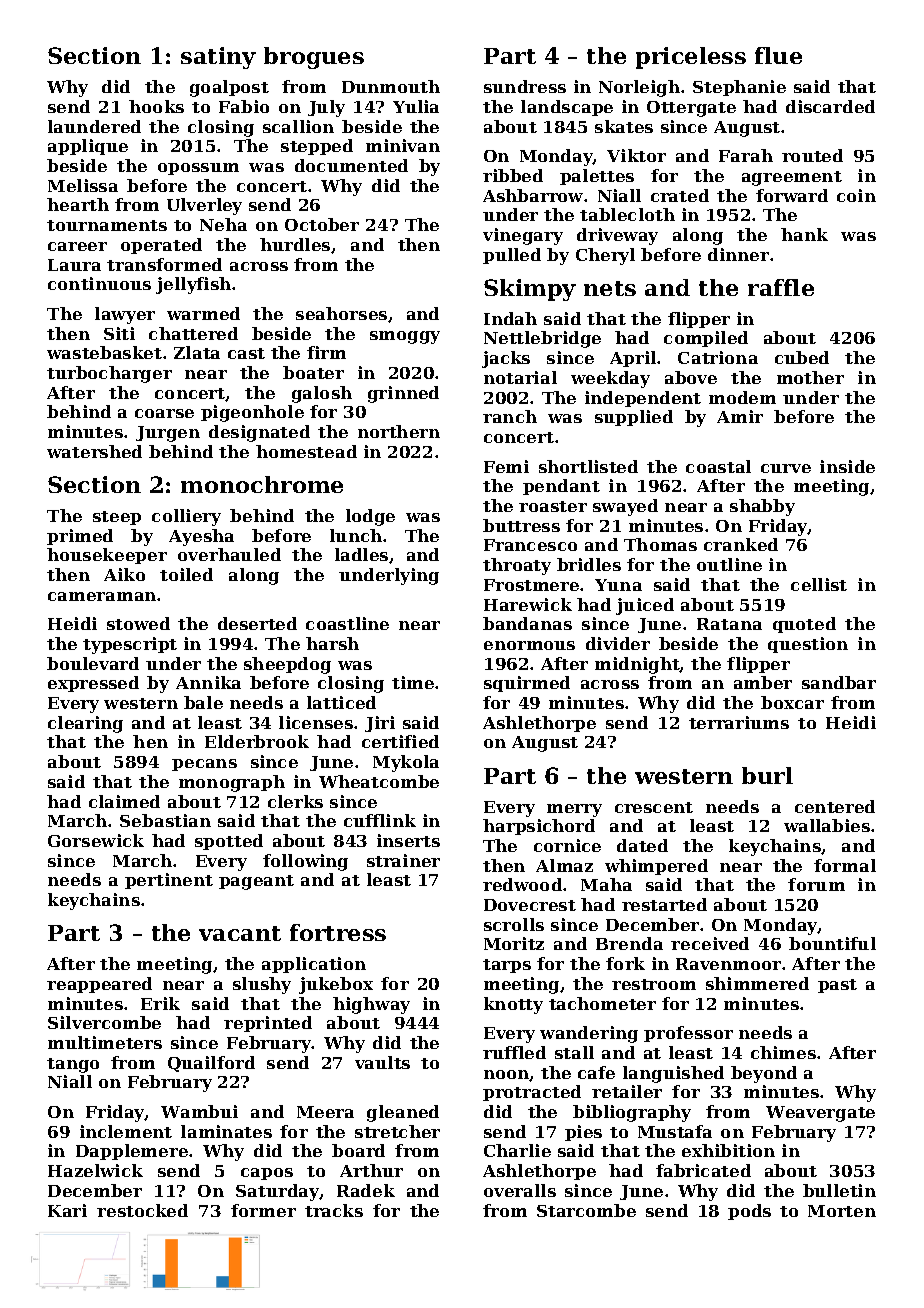 The width and height of the document is (924, 1308). Describe the element at coordinates (639, 88) in the document. I see `Norleigh` at that location.
